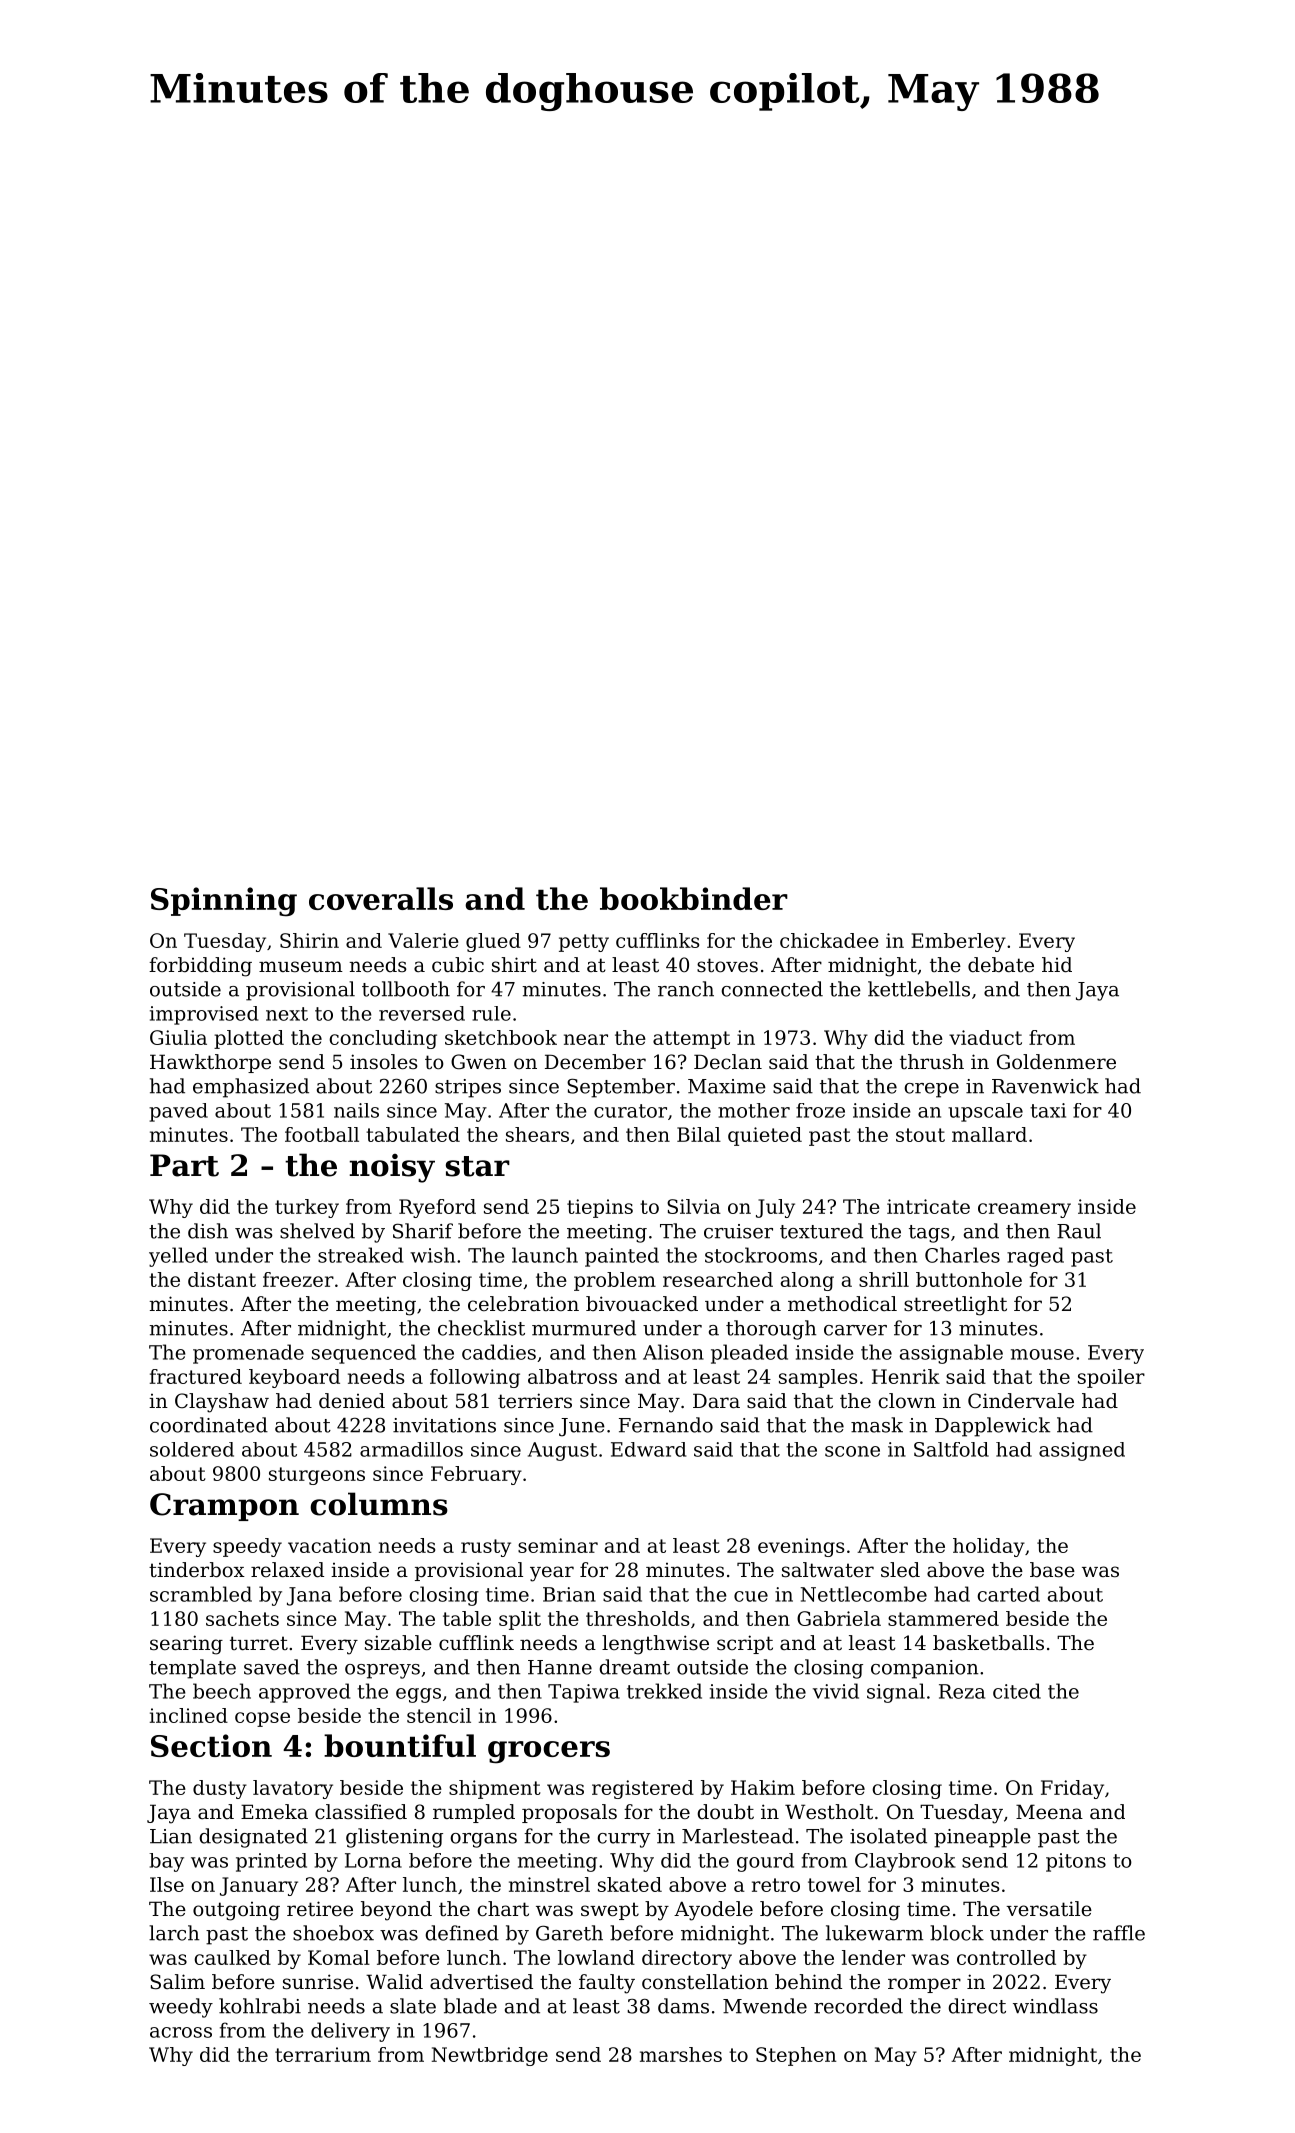 The width and height of the screenshot is (1295, 2133). I want to click on bookbinder, so click(694, 898).
